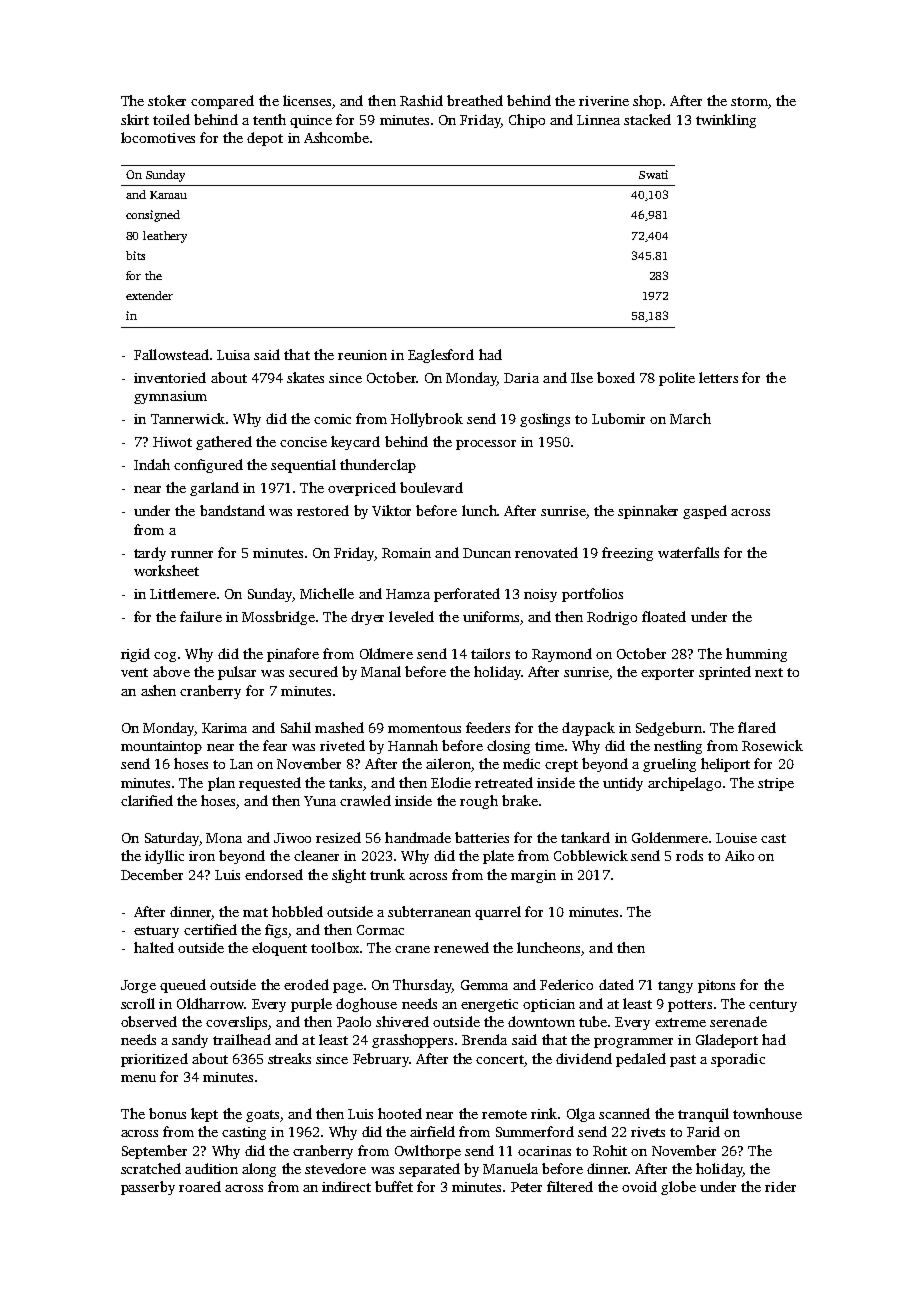  I want to click on passerby, so click(148, 1188).
